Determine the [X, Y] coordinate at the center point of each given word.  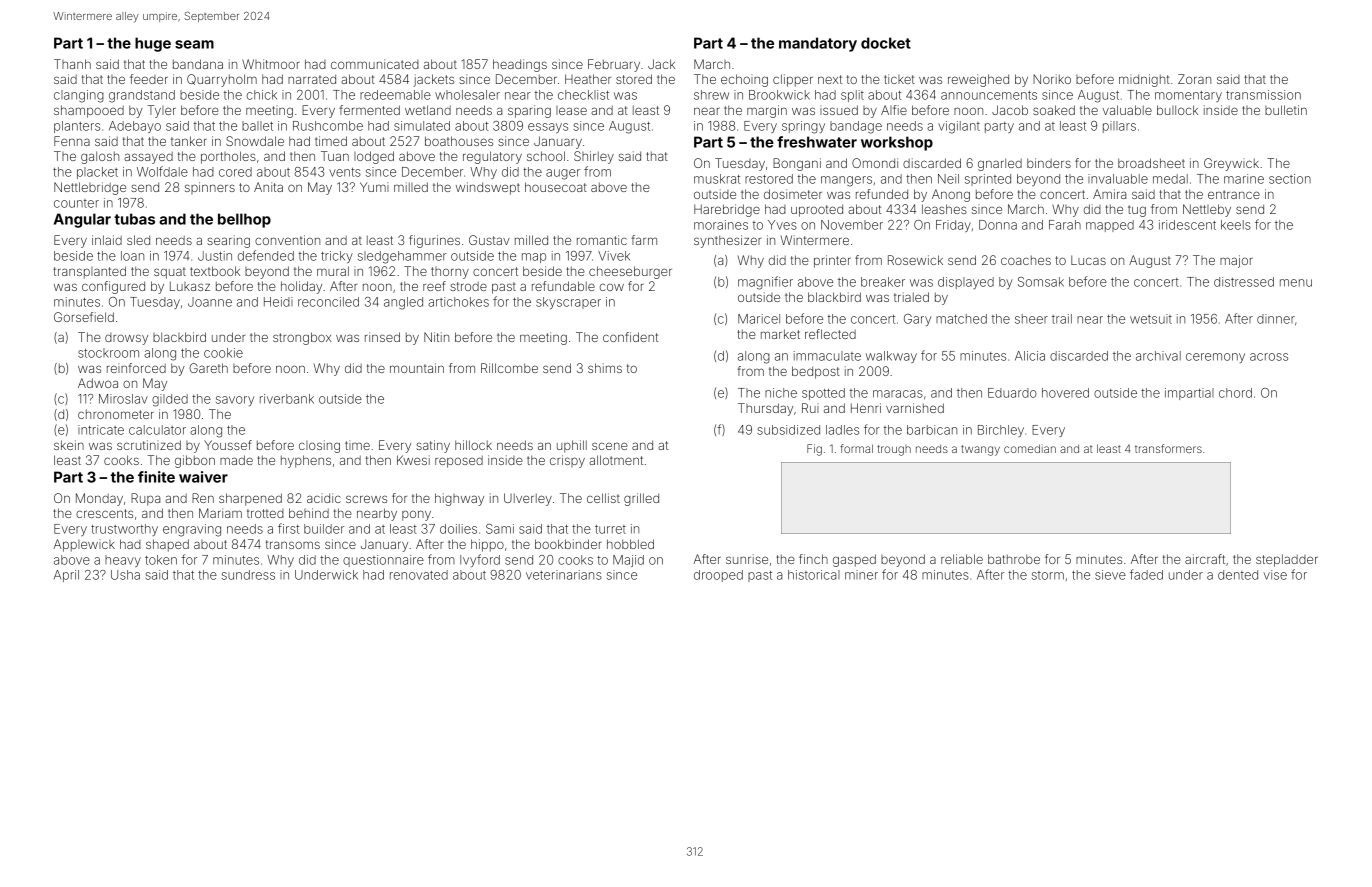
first [288, 528]
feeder [149, 79]
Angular [82, 220]
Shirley [594, 157]
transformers [1168, 448]
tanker [189, 141]
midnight [1144, 80]
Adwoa [98, 383]
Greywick [1231, 164]
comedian [1030, 448]
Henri [866, 408]
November [852, 225]
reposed [459, 462]
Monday [99, 499]
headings [520, 65]
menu [1296, 283]
